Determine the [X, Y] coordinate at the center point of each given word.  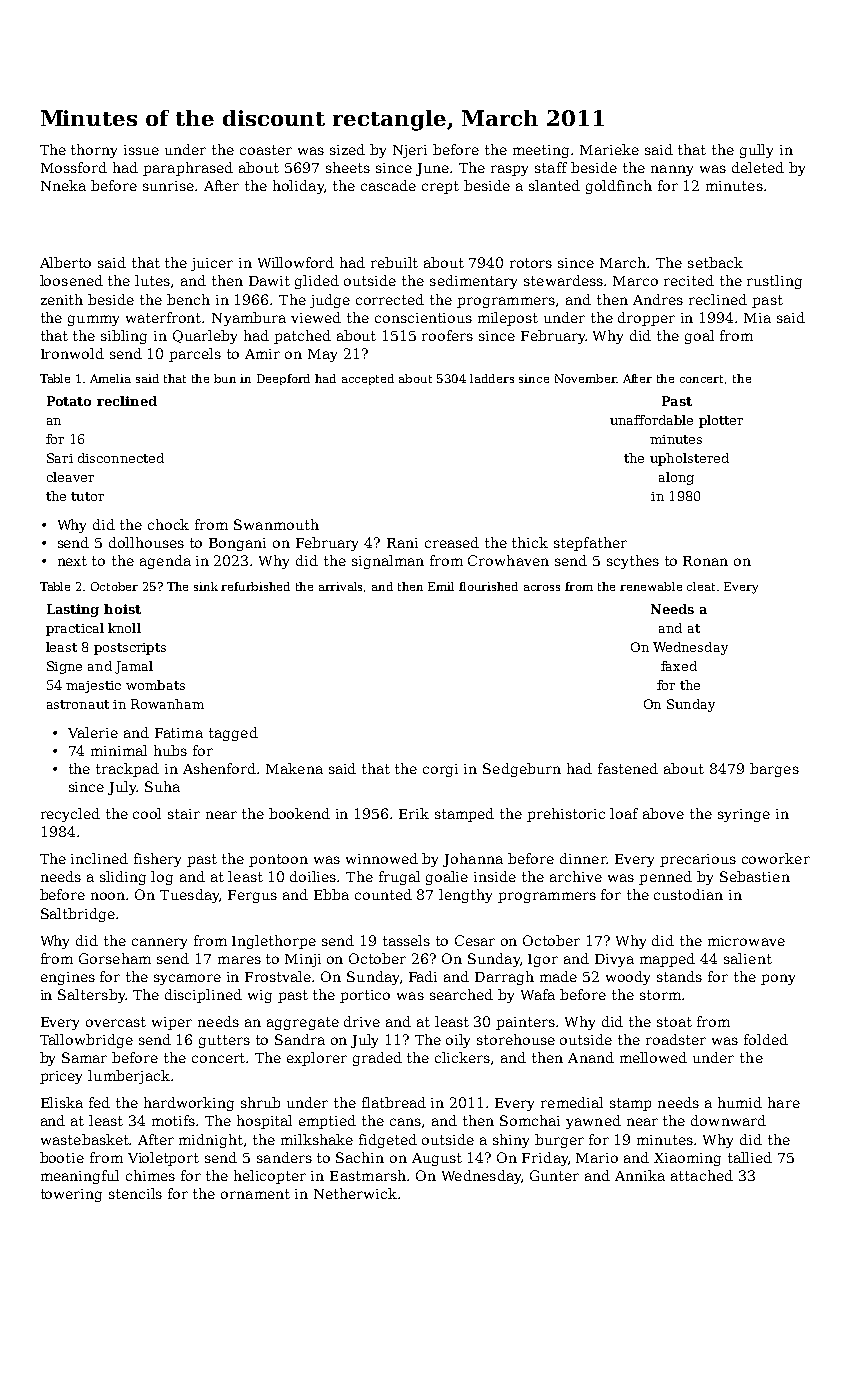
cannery [159, 943]
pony [778, 979]
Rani [402, 543]
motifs [173, 1120]
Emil [441, 586]
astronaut [78, 704]
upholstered [689, 459]
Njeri [410, 151]
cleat [701, 586]
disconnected [121, 458]
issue [141, 150]
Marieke [609, 149]
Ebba [331, 894]
